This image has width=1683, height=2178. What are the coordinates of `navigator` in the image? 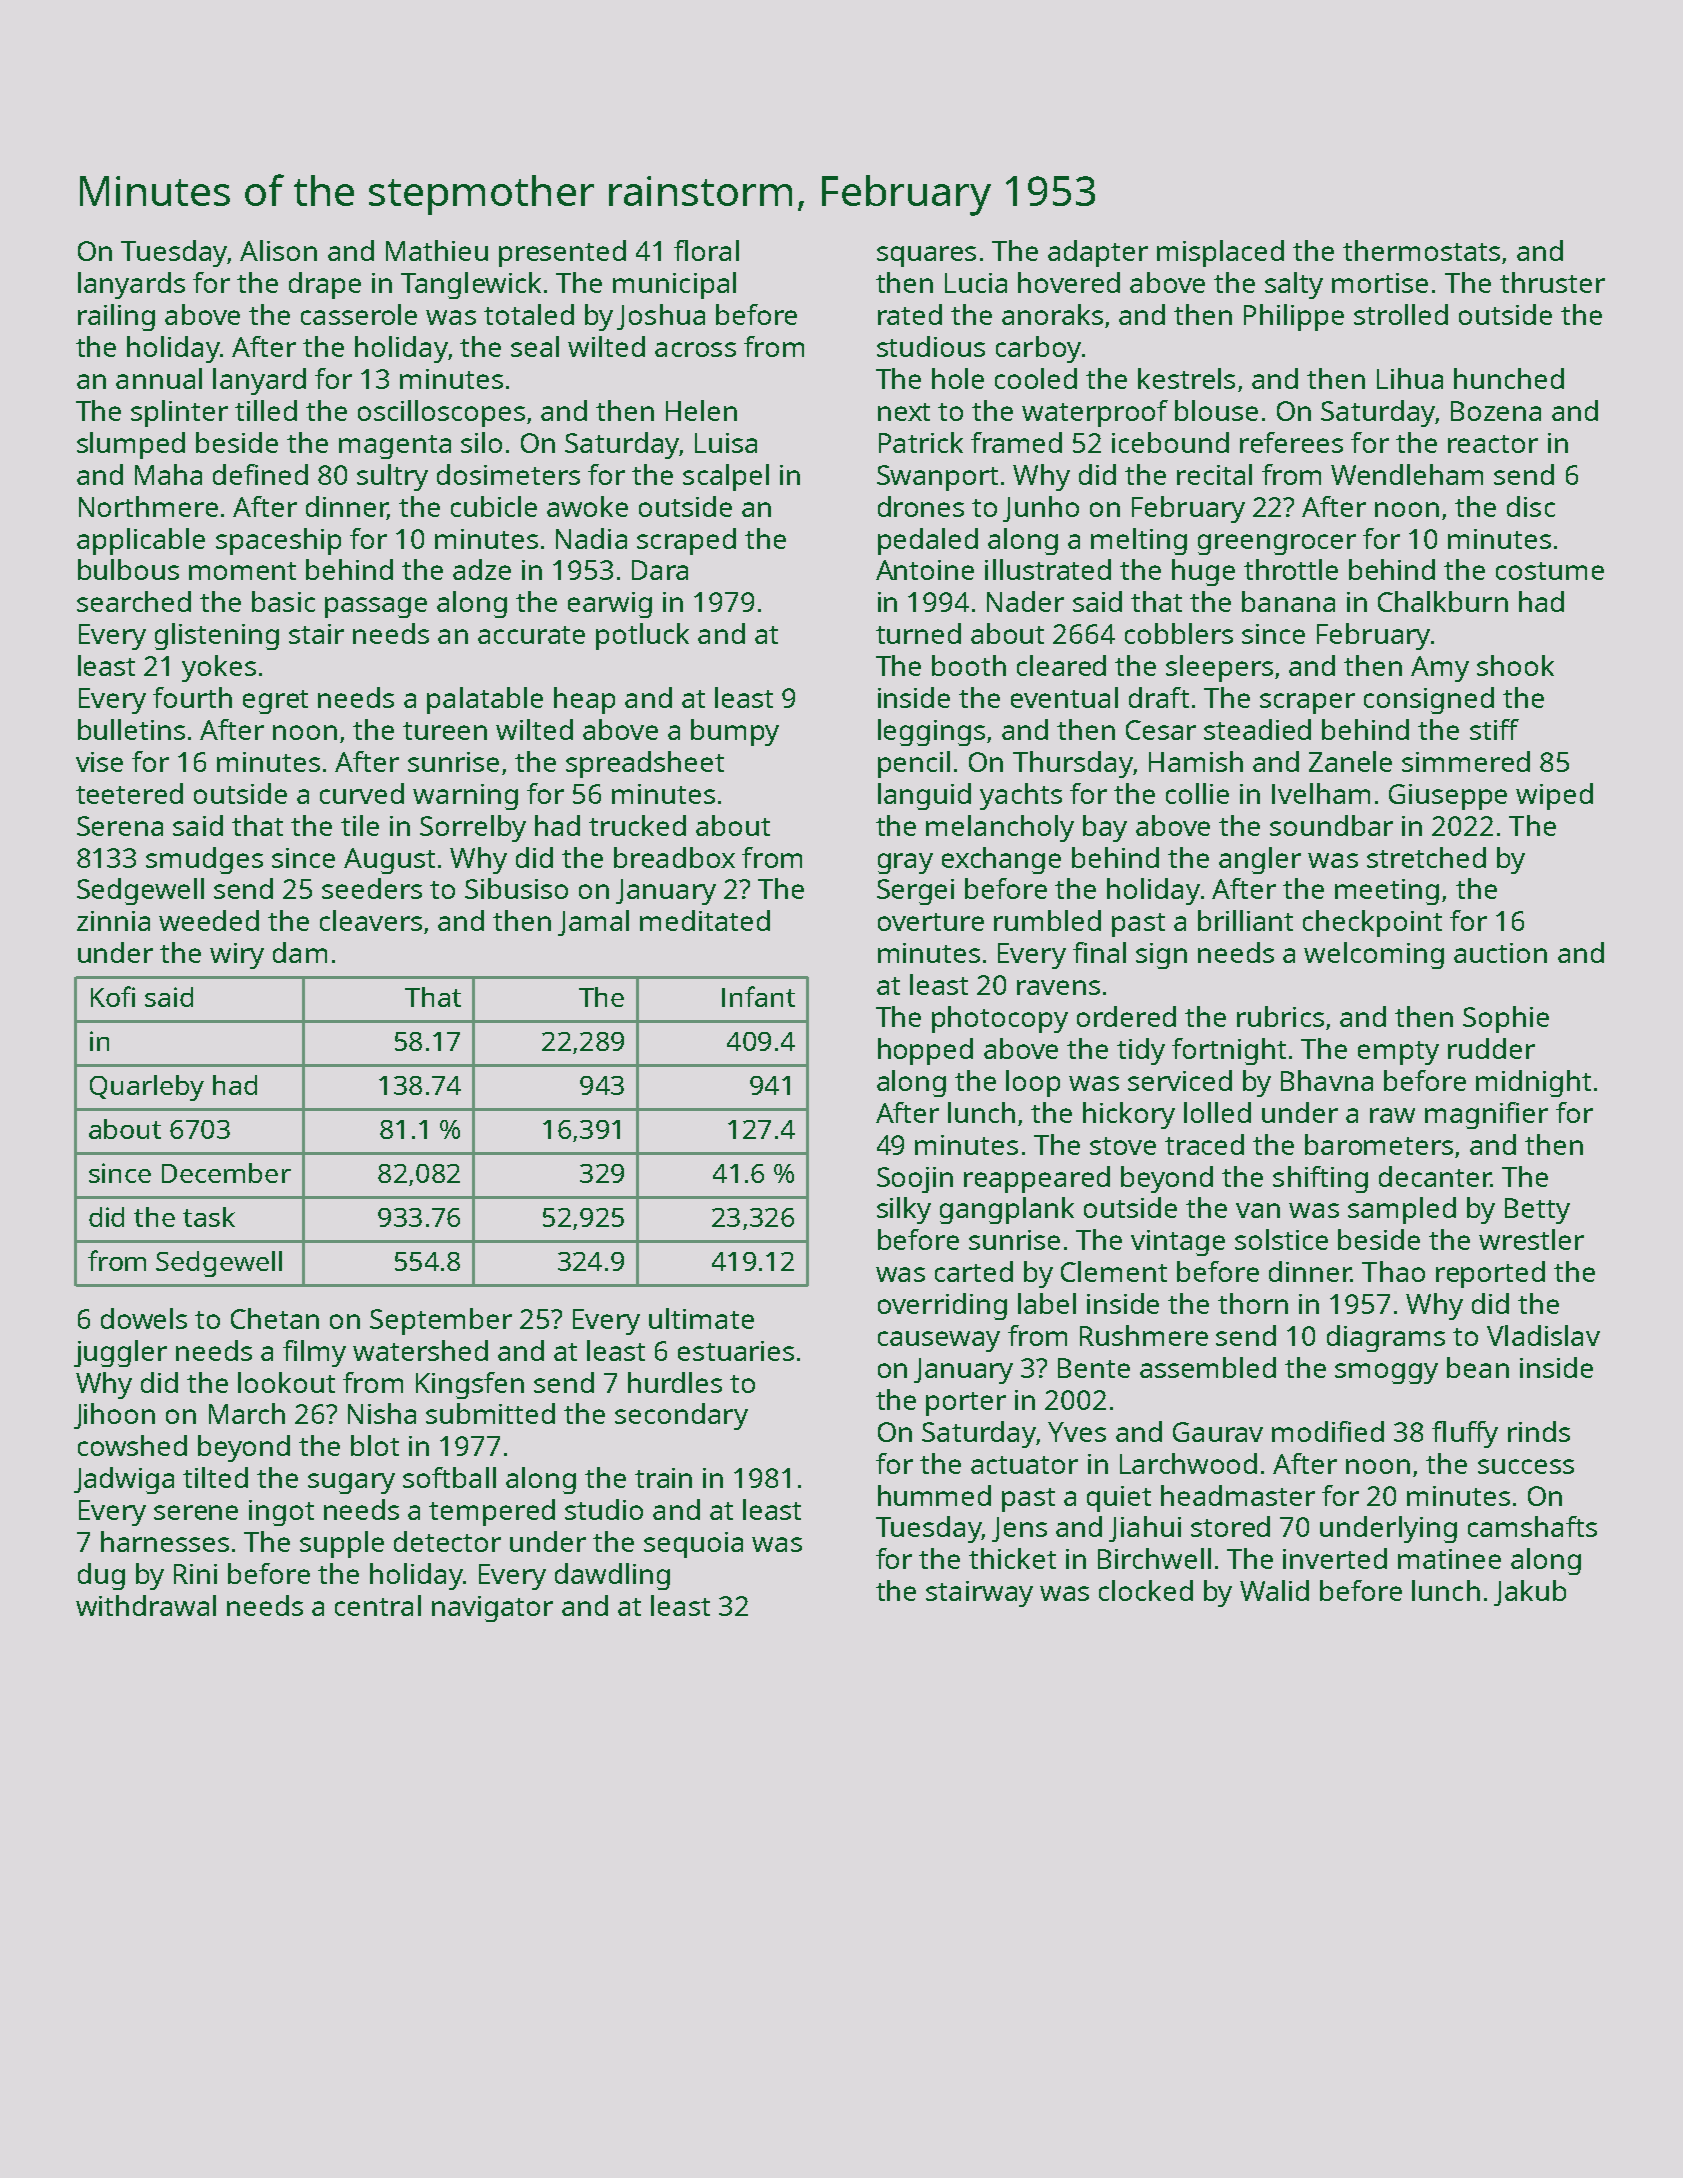 It's located at (492, 1609).
